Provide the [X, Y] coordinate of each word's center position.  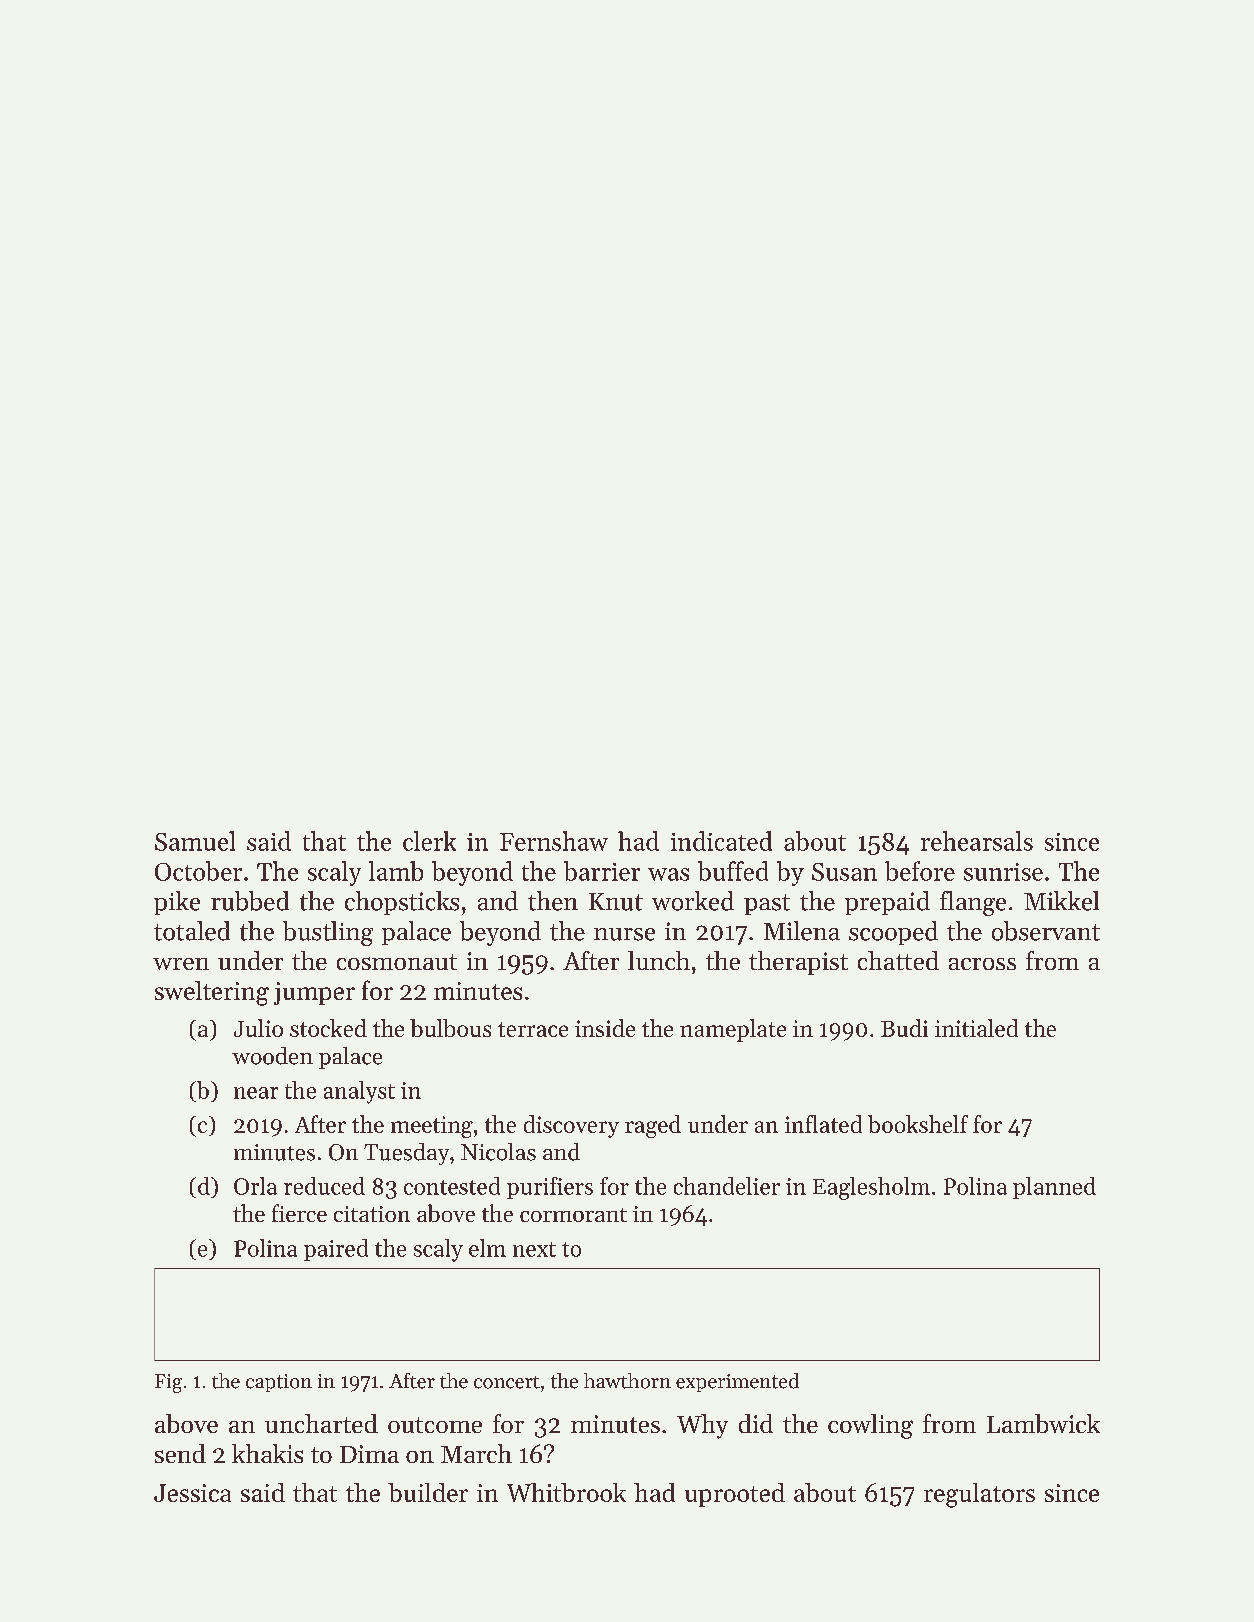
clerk [429, 841]
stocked [328, 1028]
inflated [823, 1124]
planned [1054, 1188]
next [534, 1249]
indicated [721, 841]
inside [605, 1028]
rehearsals [977, 841]
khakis [267, 1453]
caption [279, 1383]
